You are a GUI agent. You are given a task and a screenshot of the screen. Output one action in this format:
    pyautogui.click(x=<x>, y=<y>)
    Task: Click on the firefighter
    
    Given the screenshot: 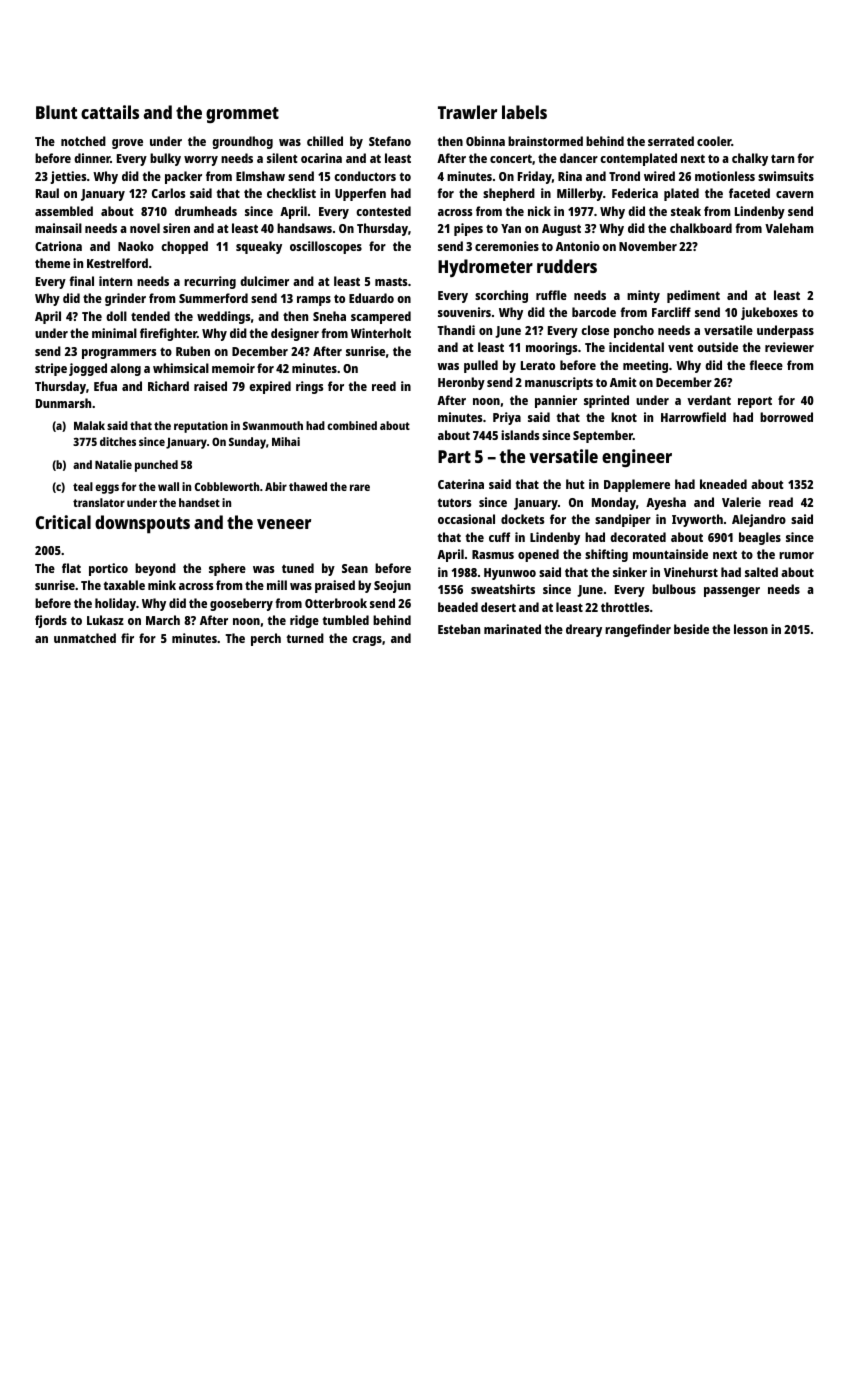 What is the action you would take?
    pyautogui.click(x=168, y=334)
